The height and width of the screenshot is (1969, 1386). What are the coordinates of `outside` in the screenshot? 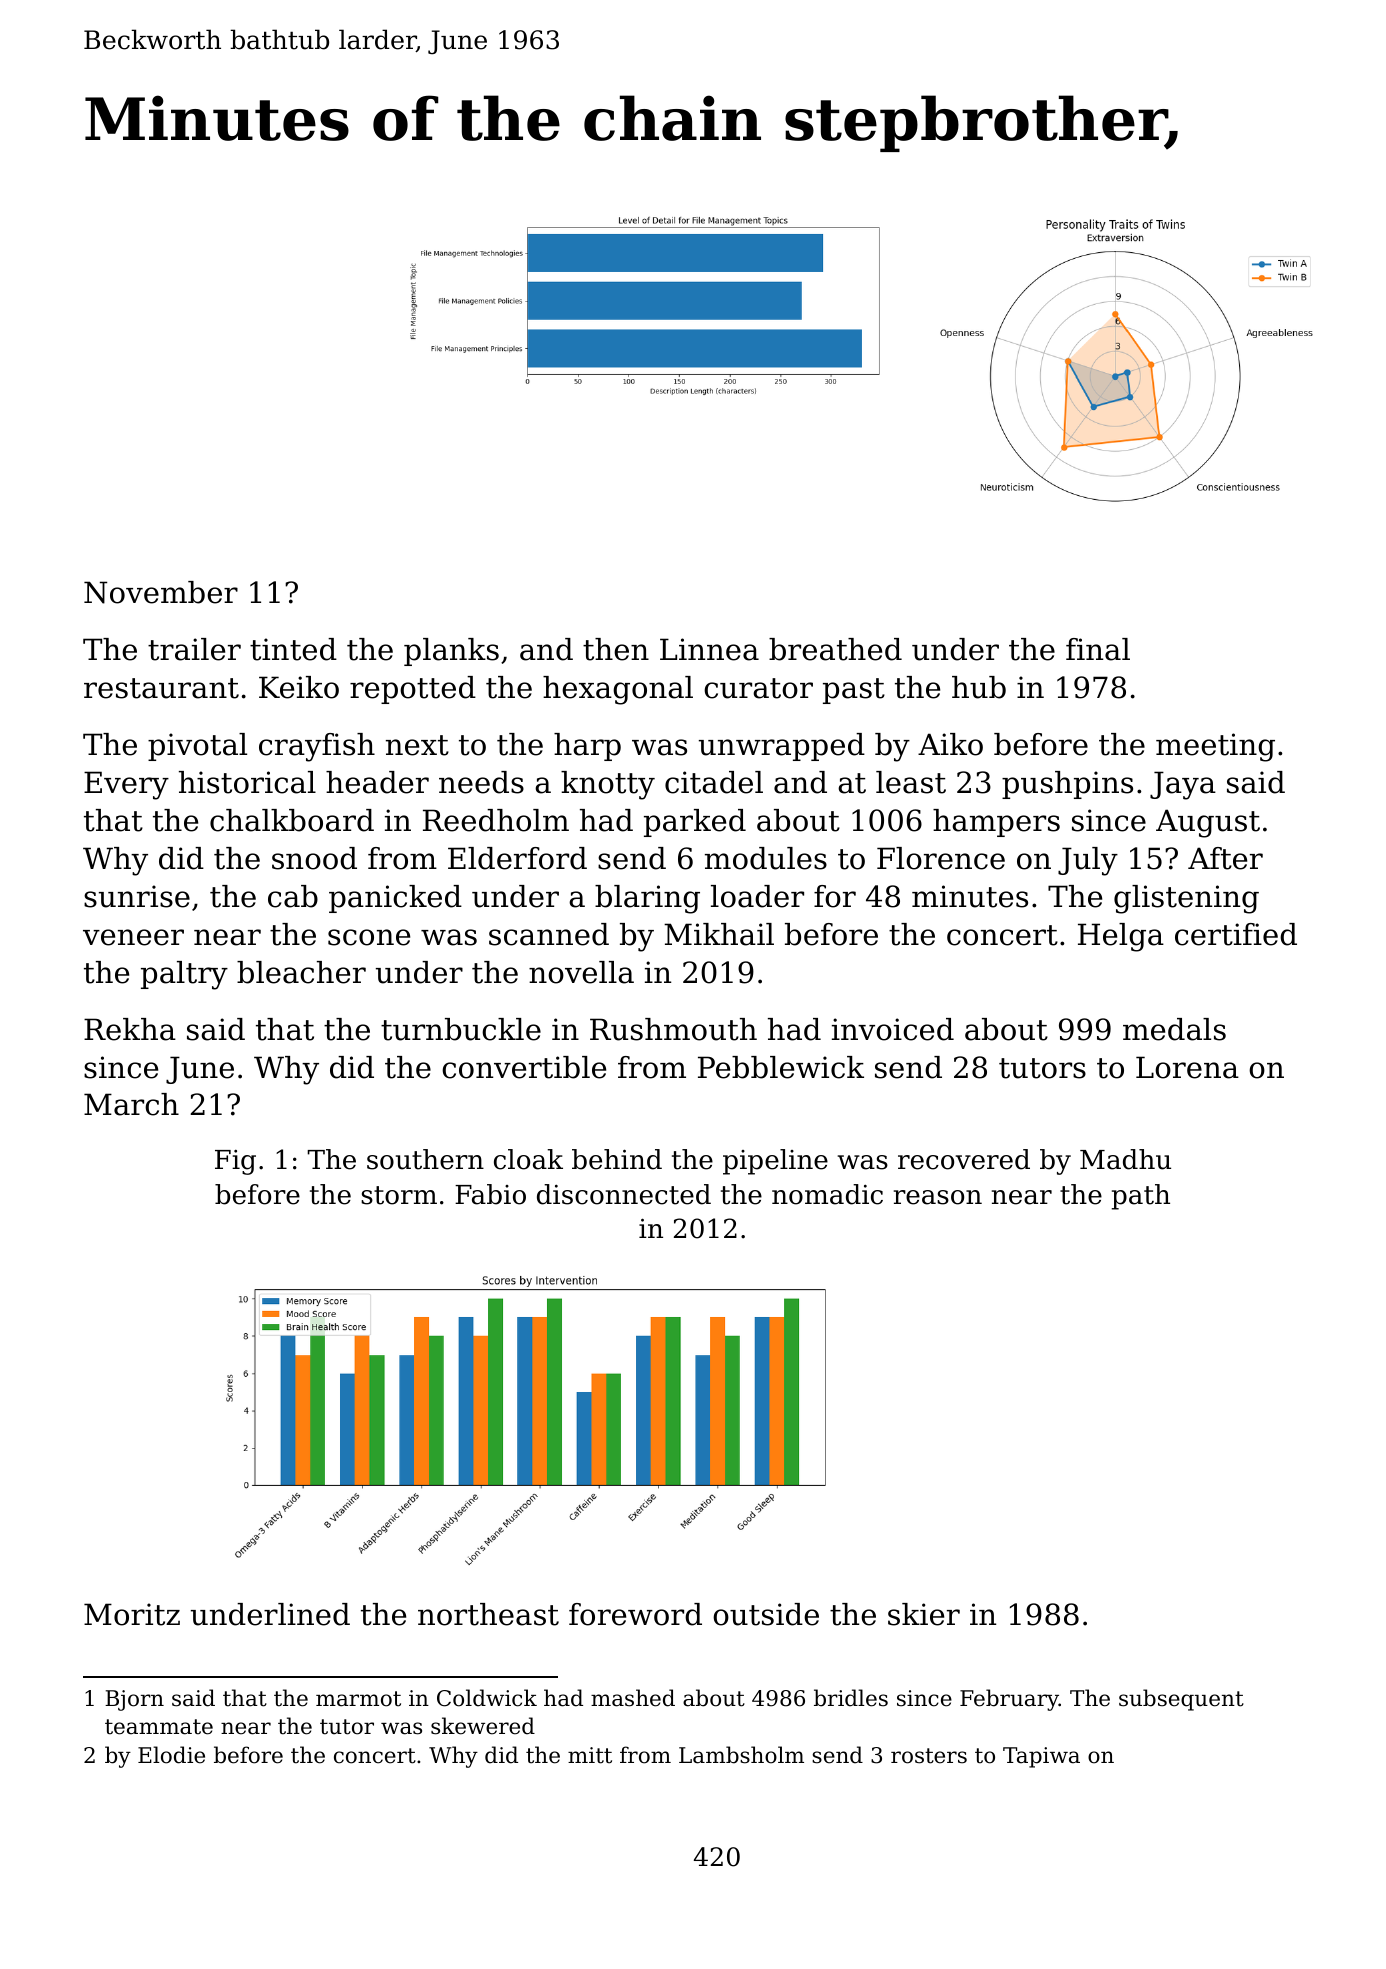 It's located at (766, 1614).
